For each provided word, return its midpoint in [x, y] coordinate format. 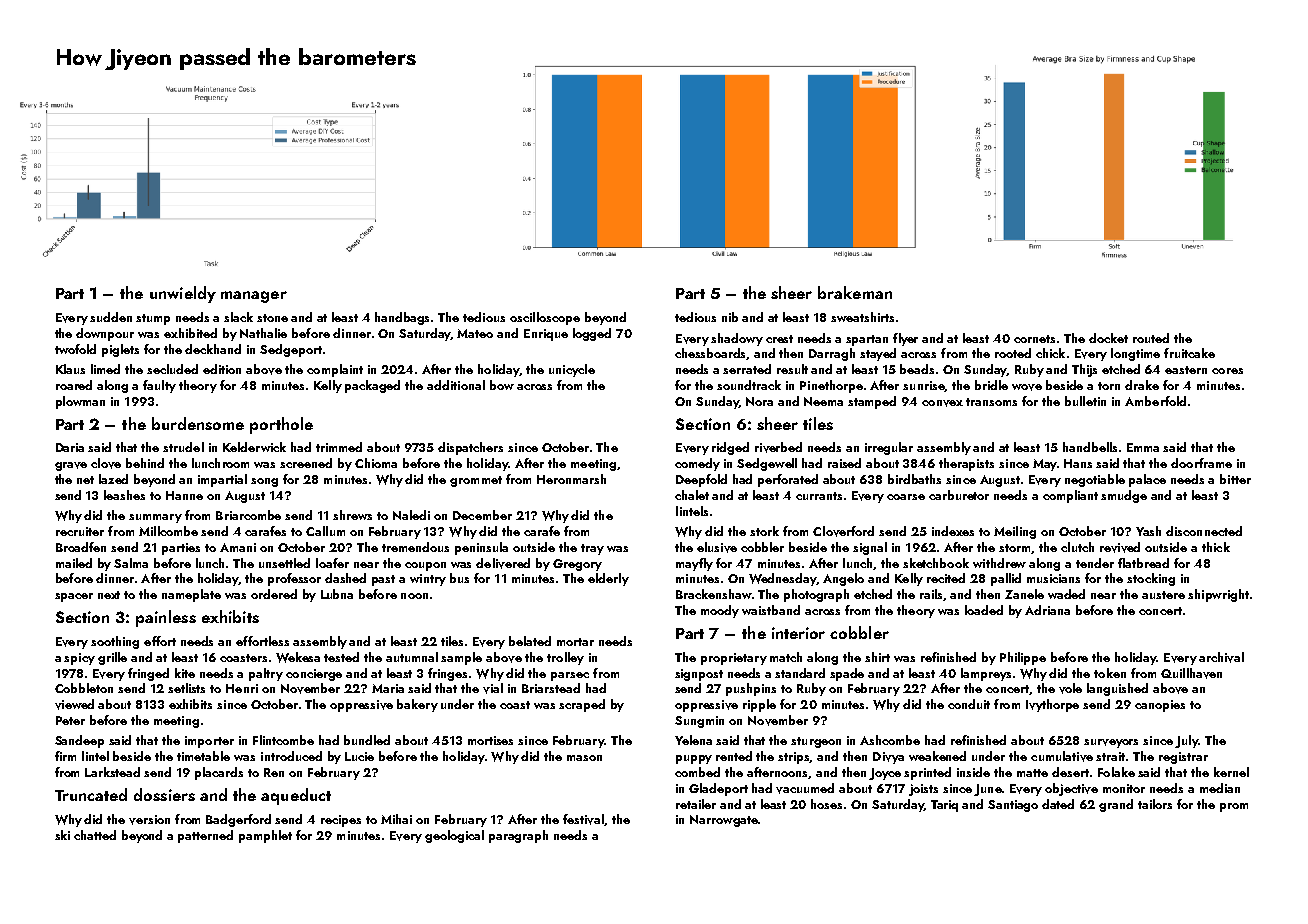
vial [493, 688]
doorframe [1201, 463]
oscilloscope [545, 318]
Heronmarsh [571, 479]
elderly [608, 579]
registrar [1183, 758]
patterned [205, 836]
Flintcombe [283, 740]
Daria [70, 447]
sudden [111, 317]
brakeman [855, 292]
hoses [826, 804]
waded [1066, 594]
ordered [274, 594]
